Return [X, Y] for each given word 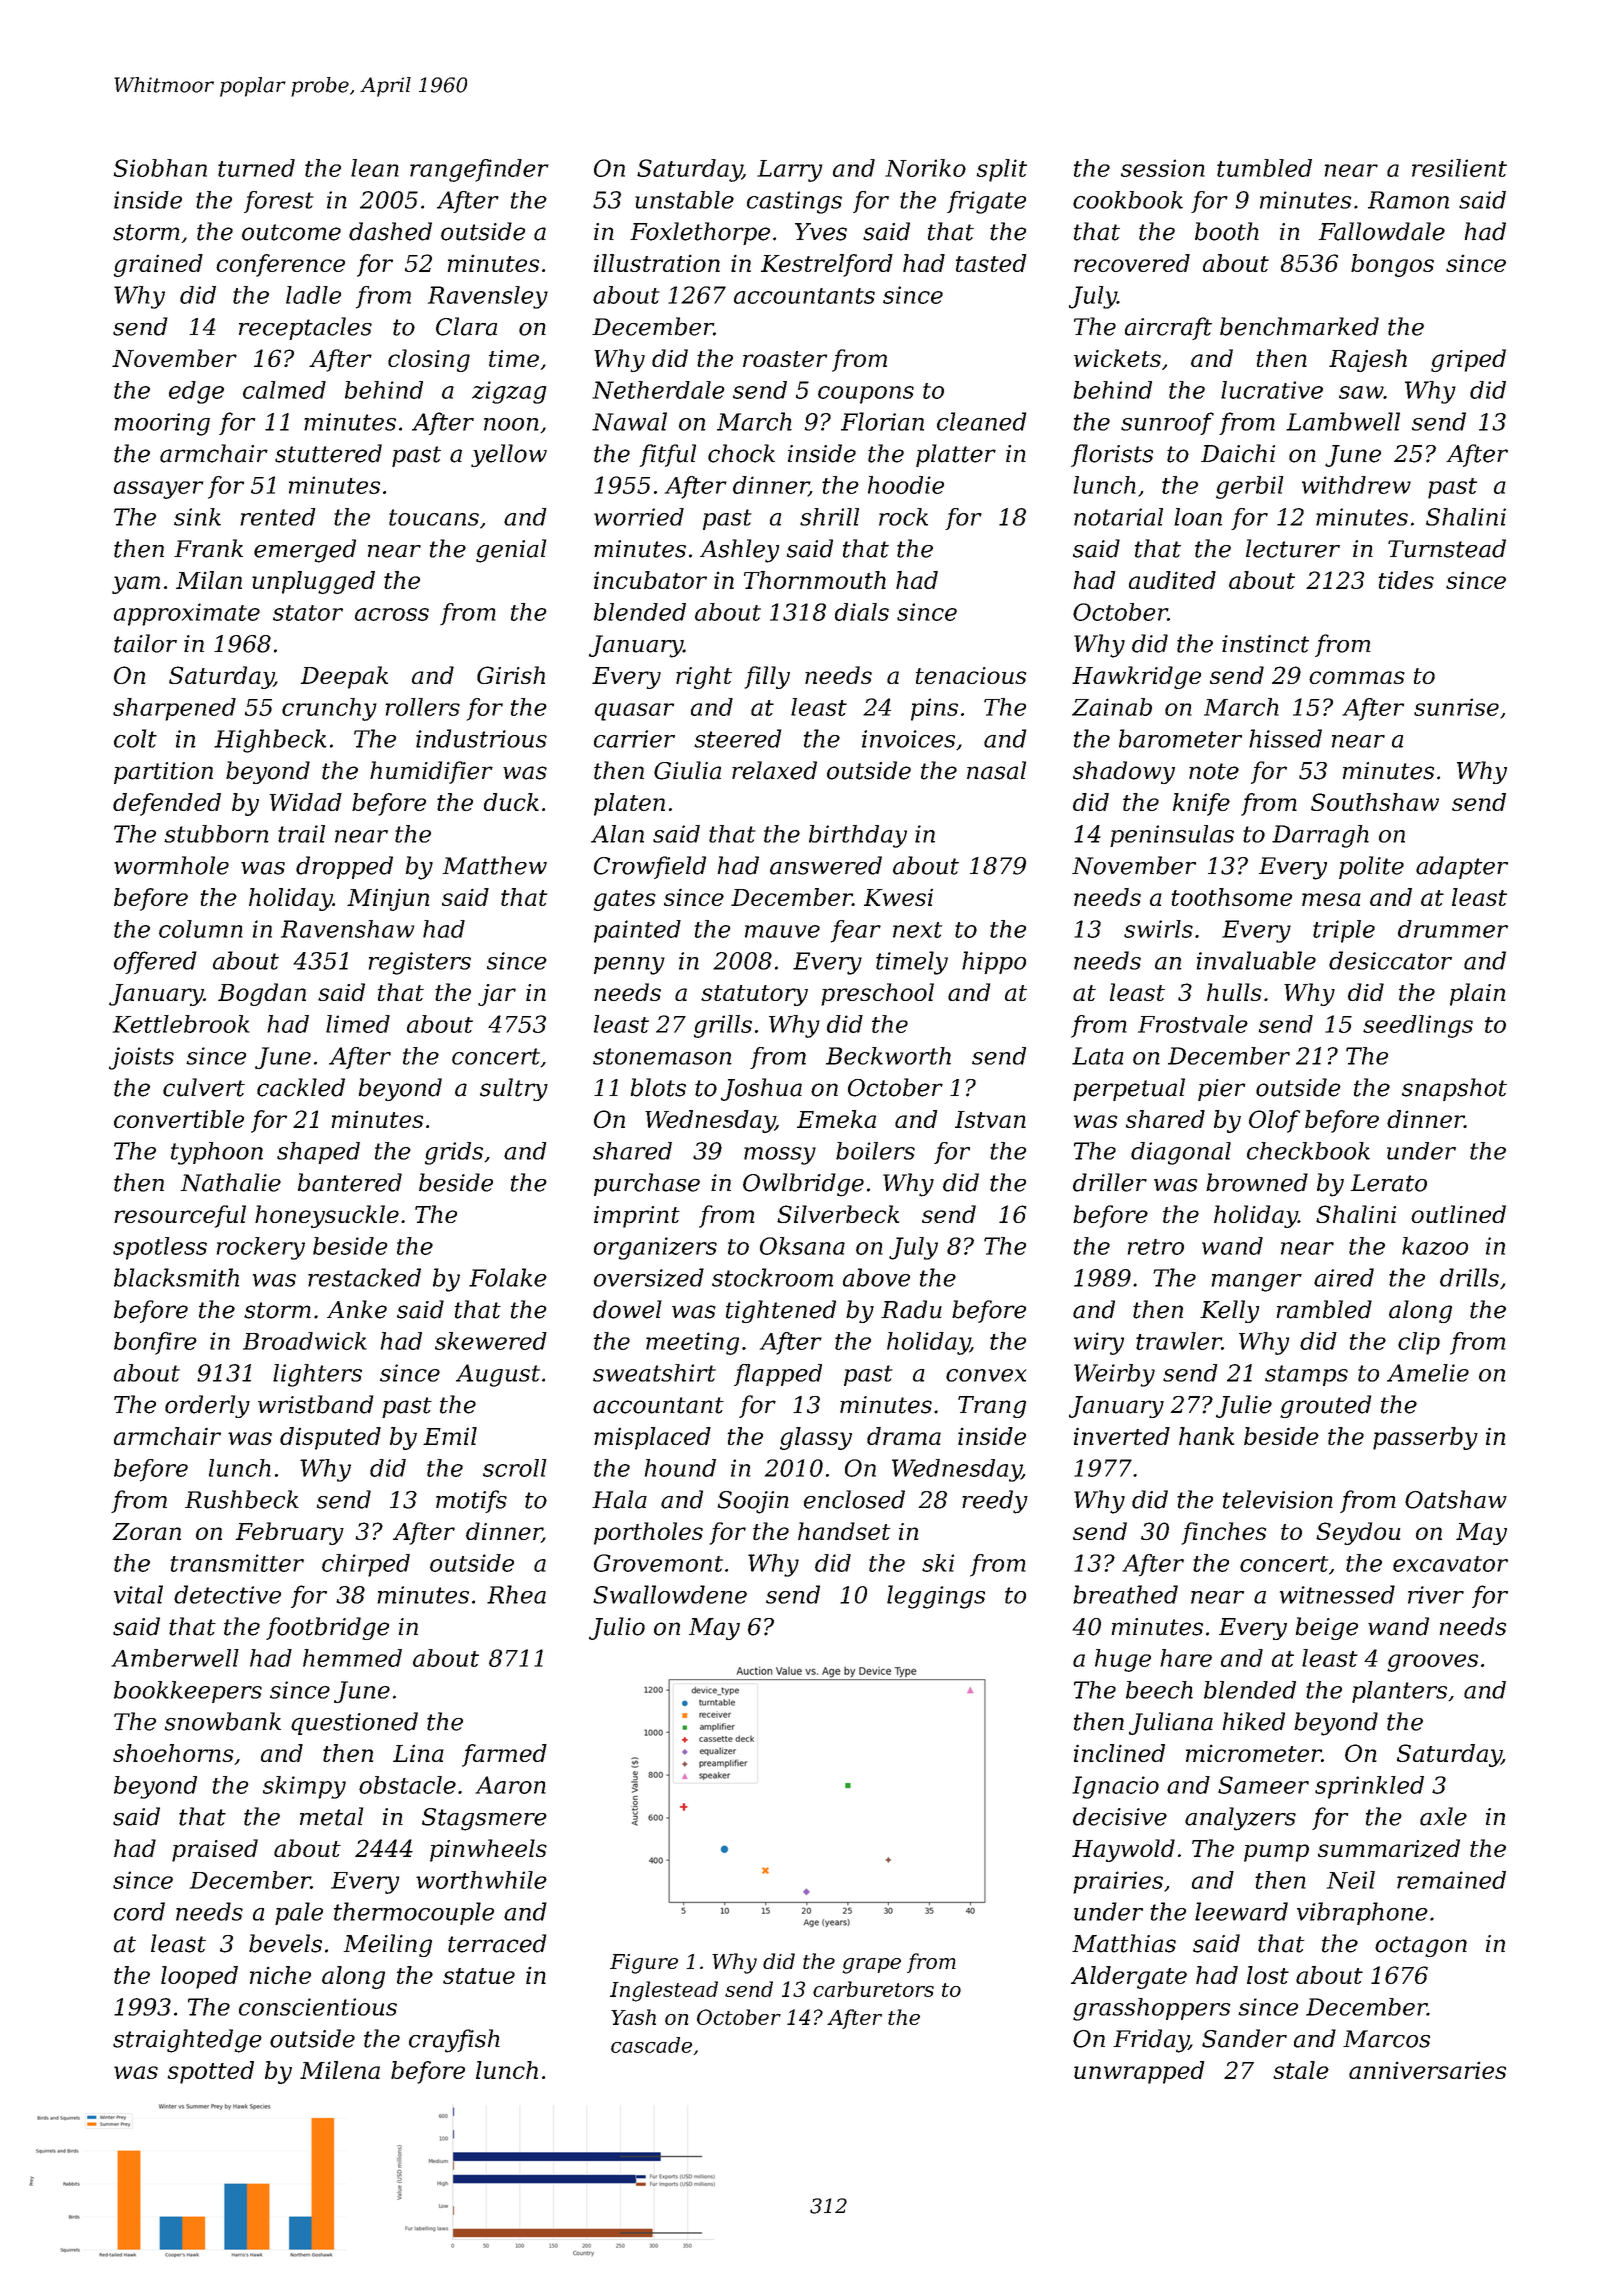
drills [1469, 1277]
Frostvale [1193, 1024]
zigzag [509, 392]
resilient [1459, 168]
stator [308, 613]
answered [826, 865]
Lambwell [1343, 421]
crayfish [454, 2041]
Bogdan [262, 994]
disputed [330, 1438]
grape [872, 1966]
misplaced [652, 1438]
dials [862, 612]
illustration [657, 263]
